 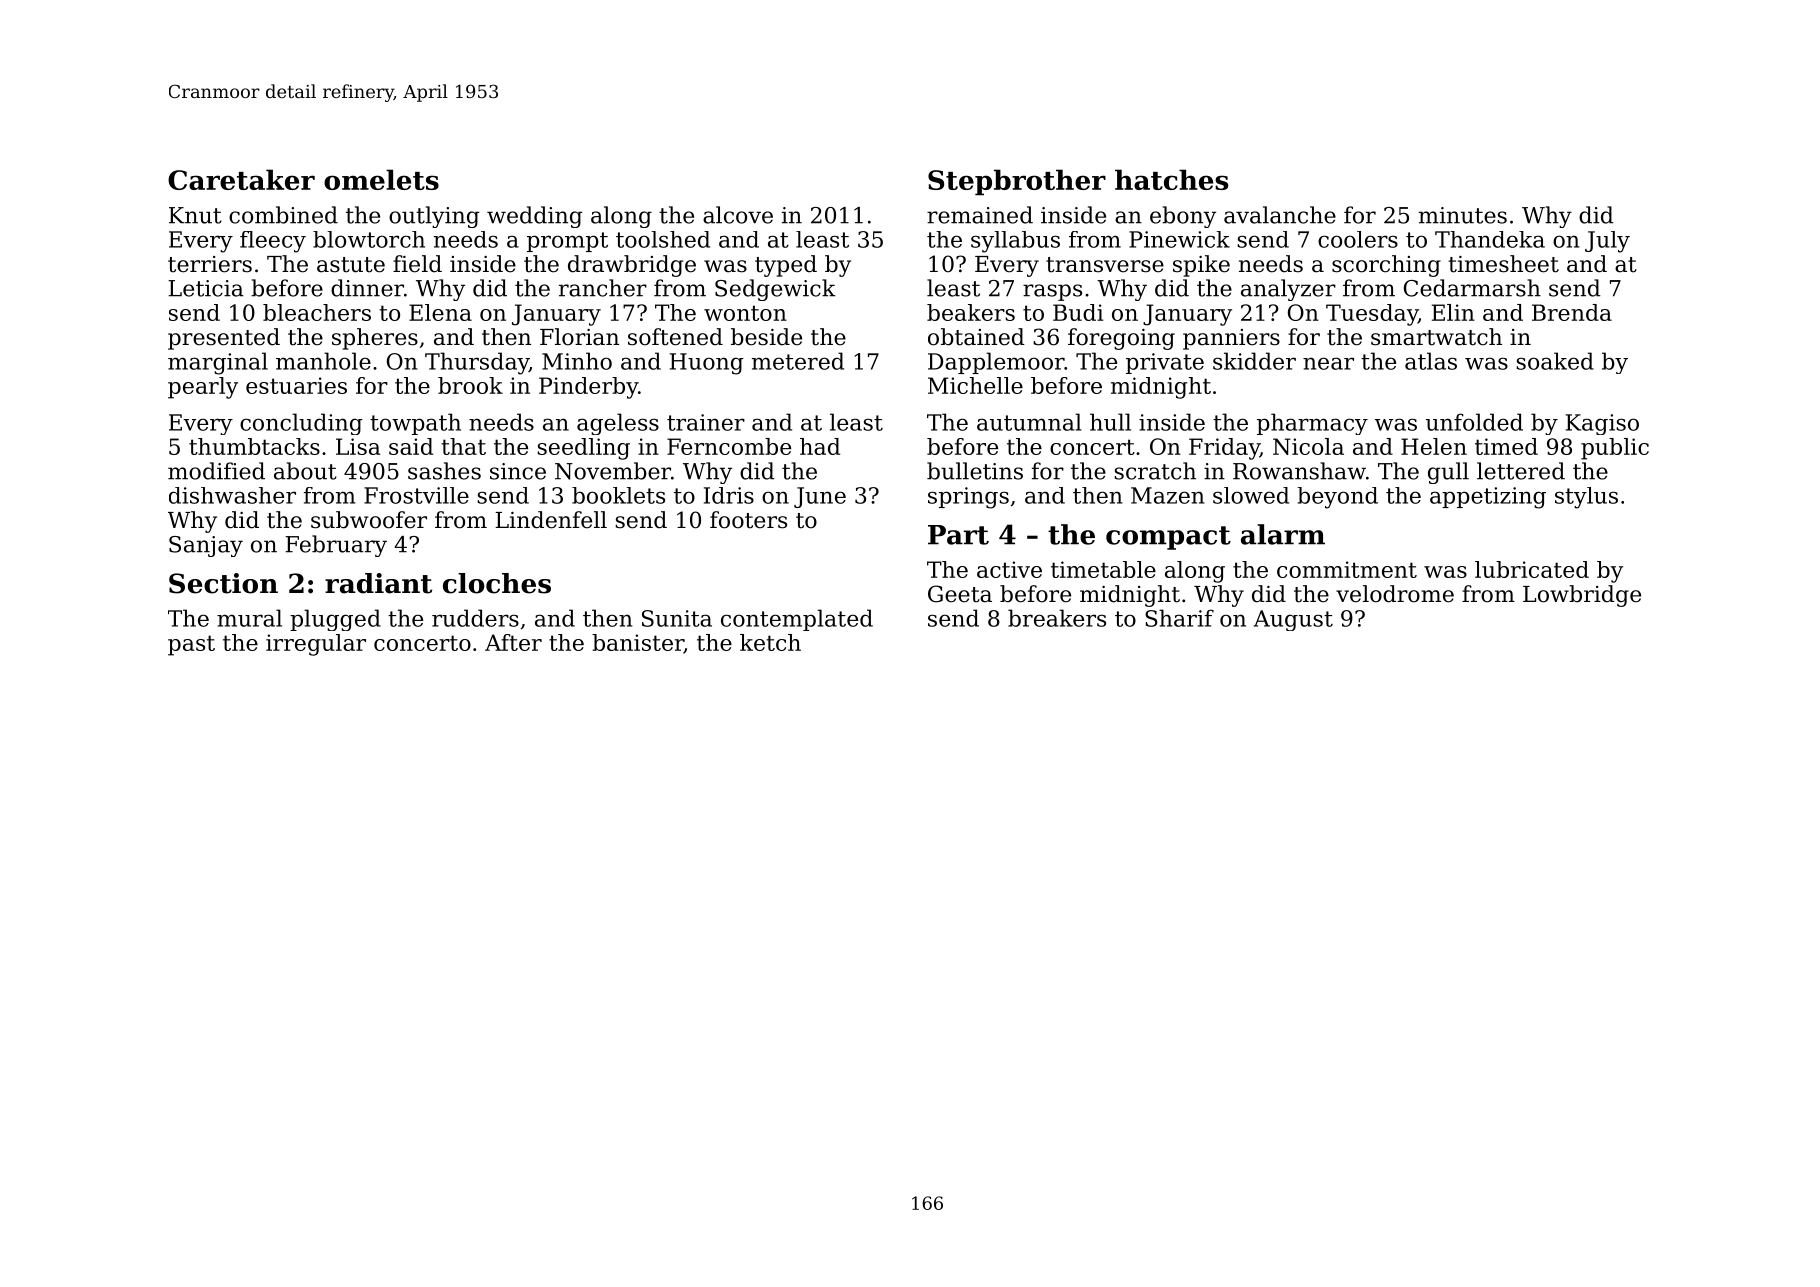 What do you see at coordinates (1572, 312) in the screenshot?
I see `Brenda` at bounding box center [1572, 312].
